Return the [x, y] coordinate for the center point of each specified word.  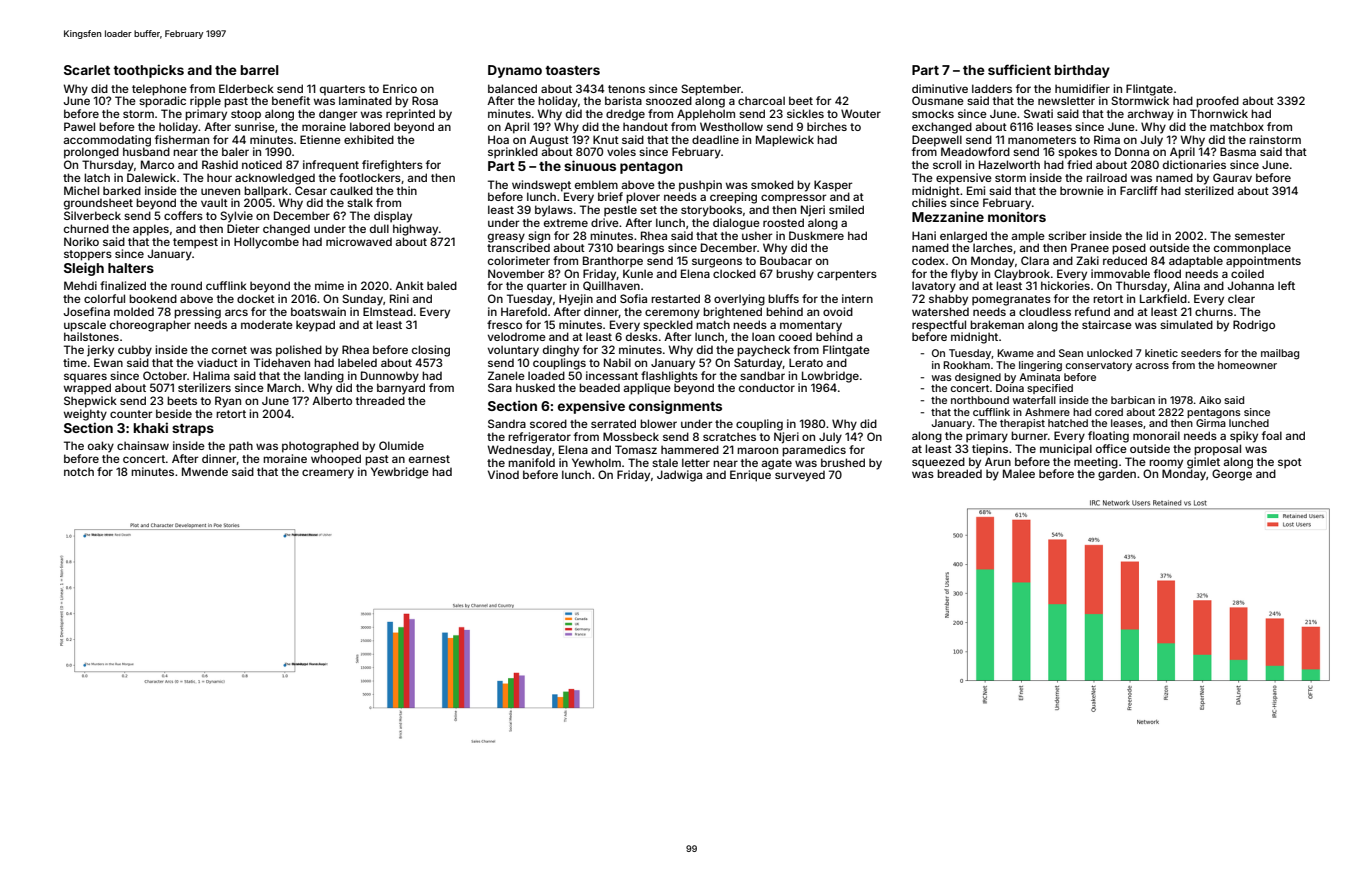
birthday [1082, 71]
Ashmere [1047, 412]
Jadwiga [679, 476]
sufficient [1019, 69]
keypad [315, 326]
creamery [328, 474]
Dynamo [515, 71]
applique [647, 389]
